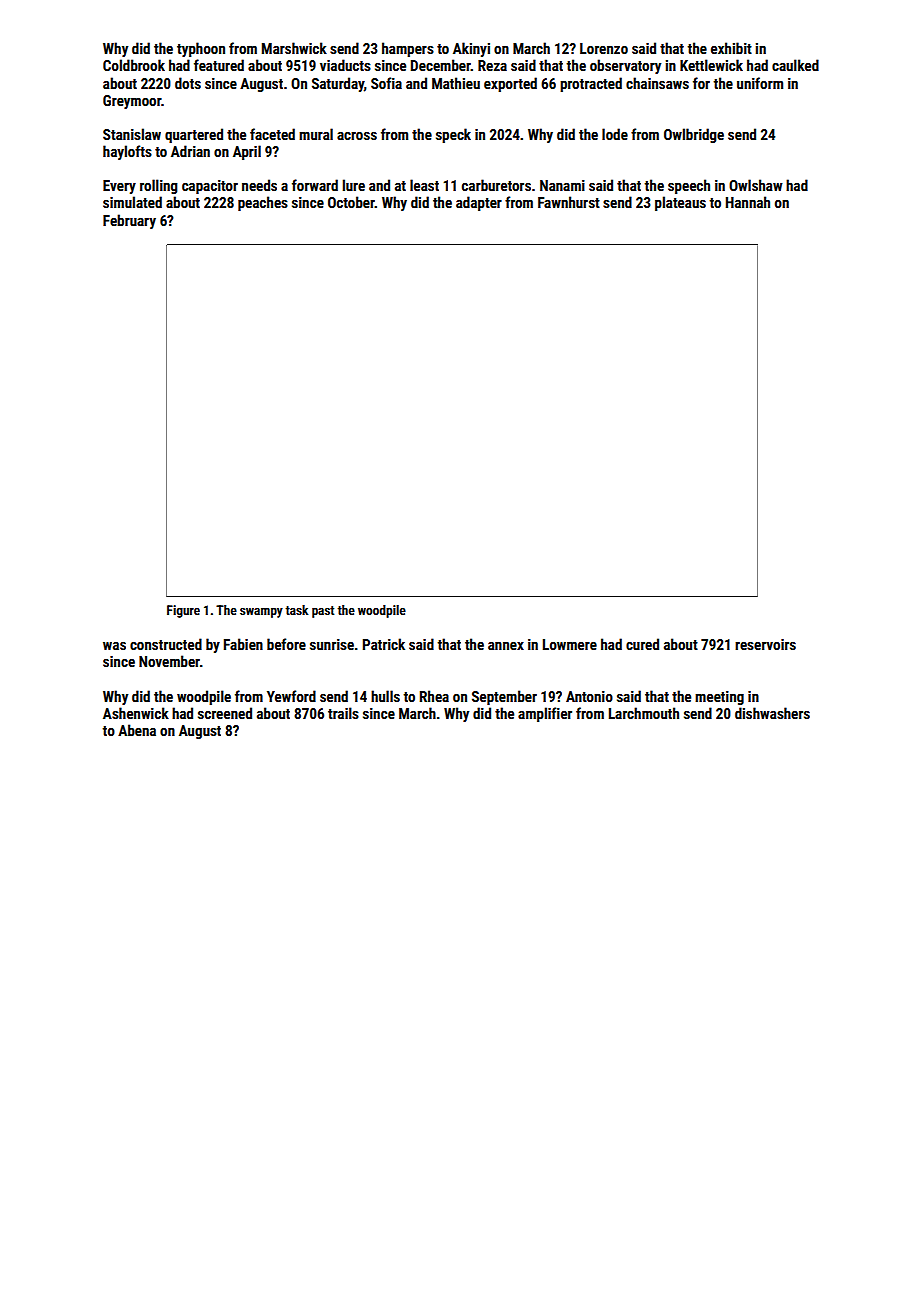 The width and height of the screenshot is (924, 1308). Describe the element at coordinates (765, 644) in the screenshot. I see `reservoirs` at that location.
